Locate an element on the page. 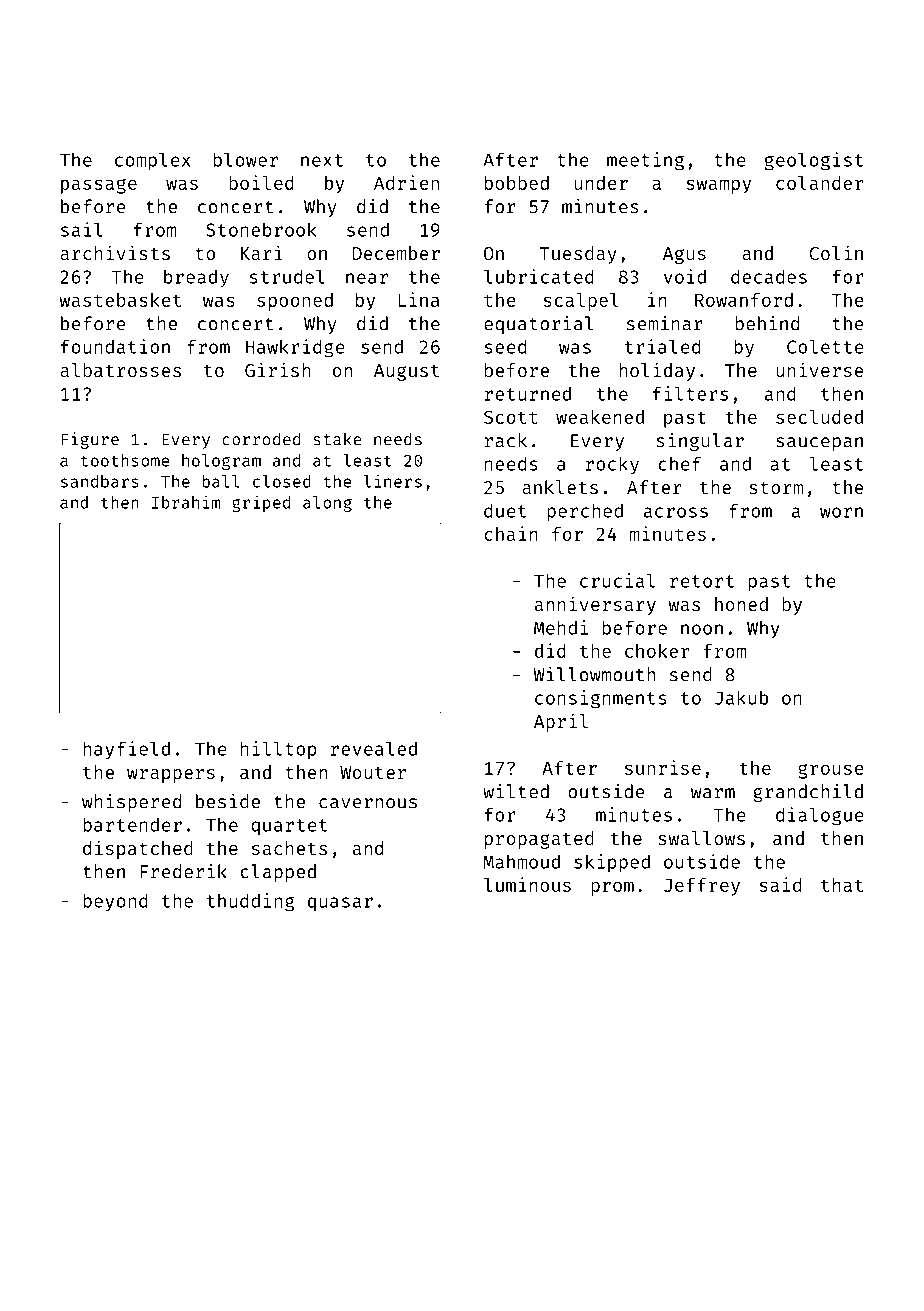 This document has height=1311, width=924. complex is located at coordinates (153, 161).
